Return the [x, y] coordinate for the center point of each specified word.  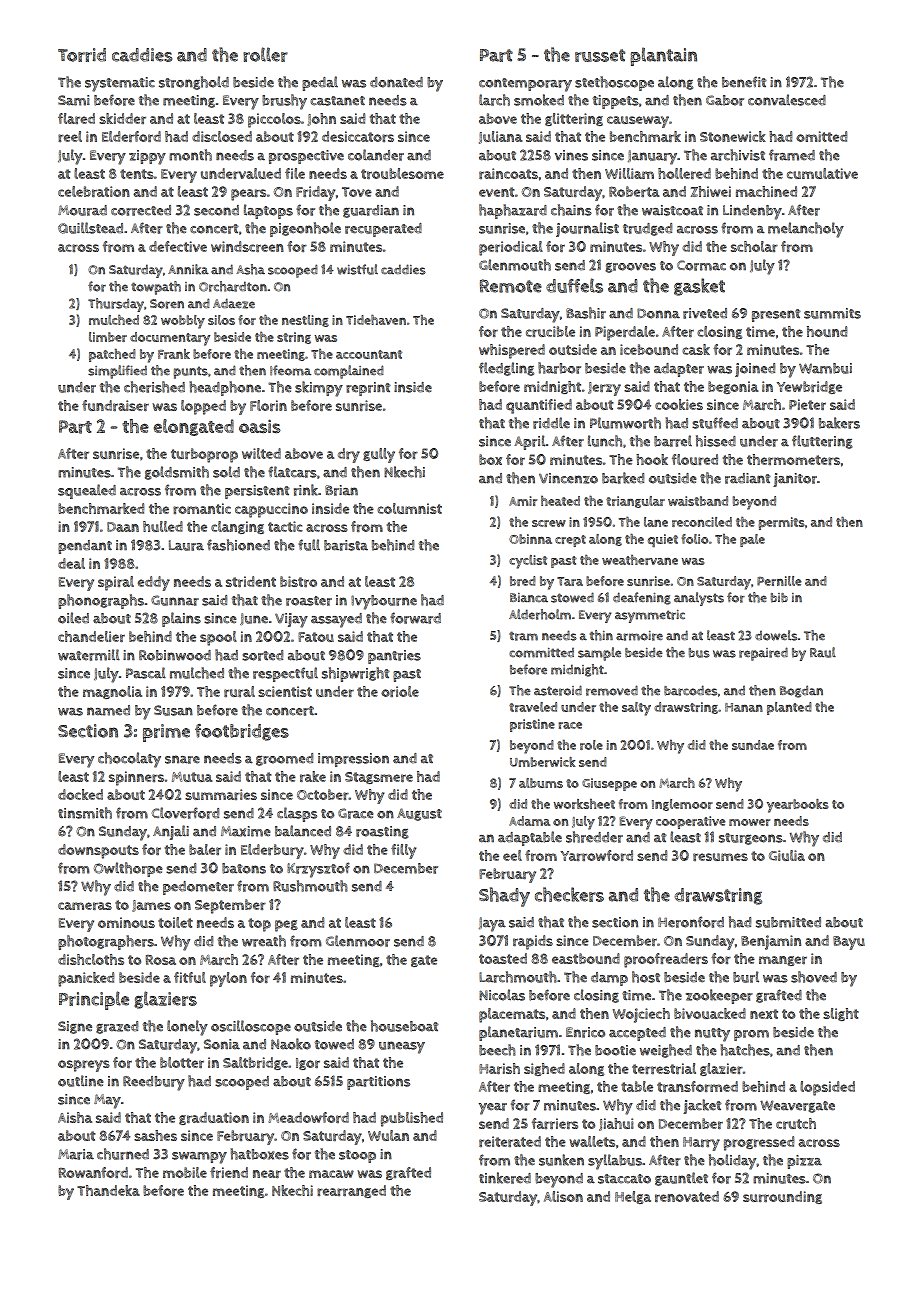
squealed [87, 491]
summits [832, 313]
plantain [663, 56]
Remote [511, 286]
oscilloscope [251, 1027]
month [190, 155]
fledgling [506, 369]
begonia [733, 387]
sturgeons [751, 839]
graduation [214, 1118]
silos [221, 320]
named [108, 710]
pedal [320, 83]
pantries [394, 657]
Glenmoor [358, 941]
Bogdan [801, 691]
